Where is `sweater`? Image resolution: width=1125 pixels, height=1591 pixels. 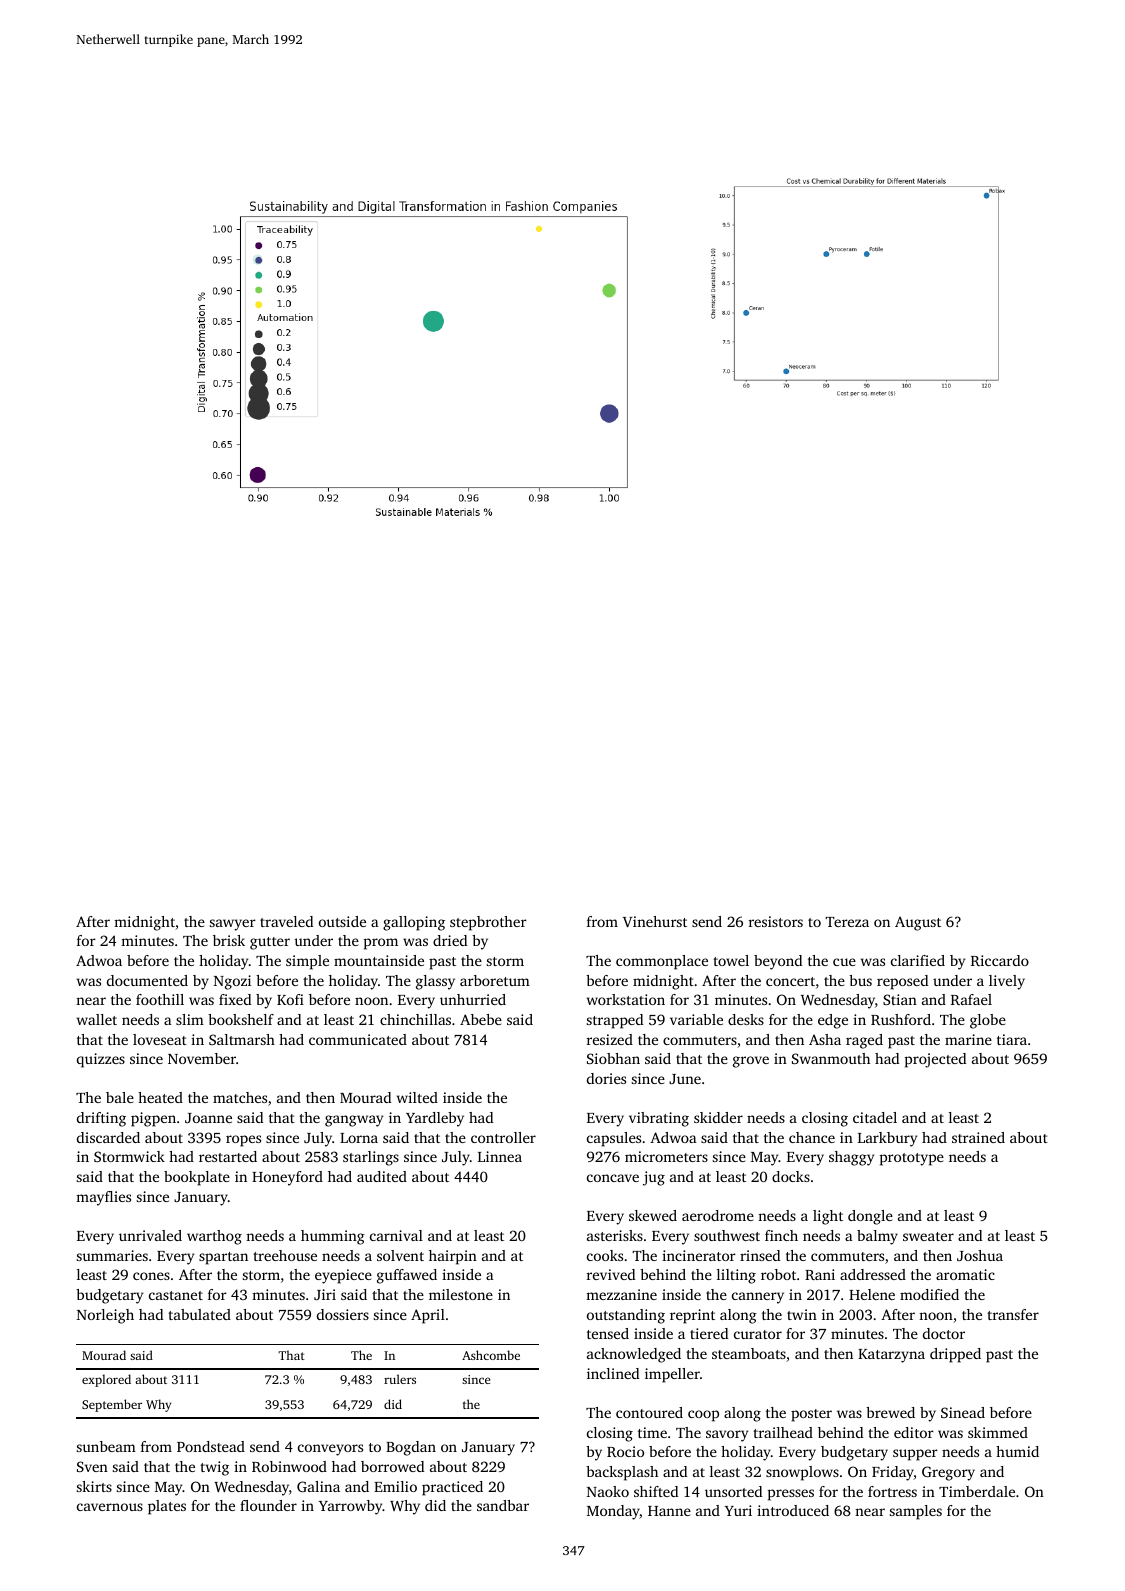 sweater is located at coordinates (928, 1236).
